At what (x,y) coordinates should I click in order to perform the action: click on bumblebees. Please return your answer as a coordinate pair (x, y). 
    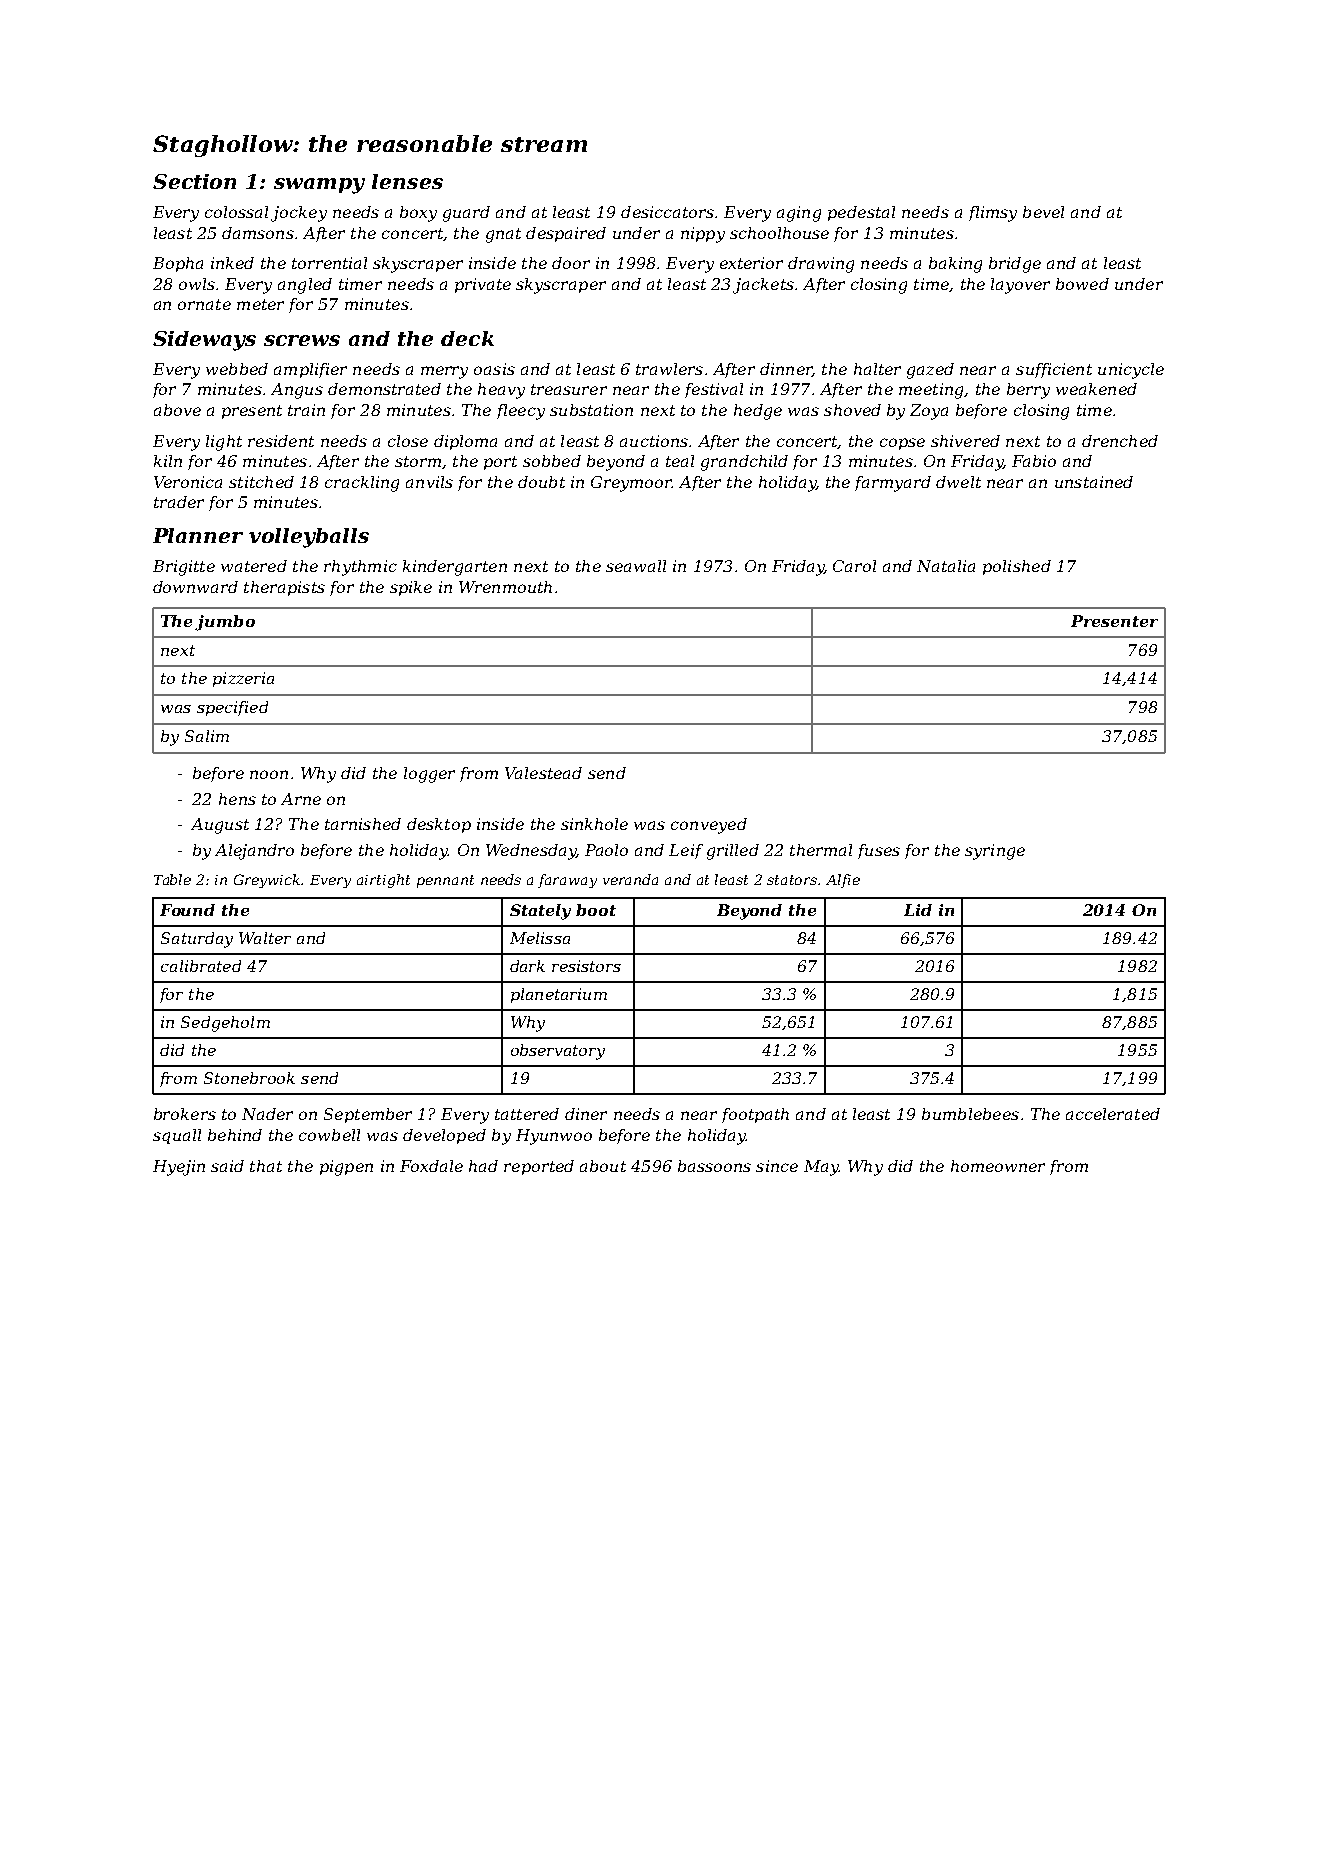
    Looking at the image, I should click on (970, 1114).
